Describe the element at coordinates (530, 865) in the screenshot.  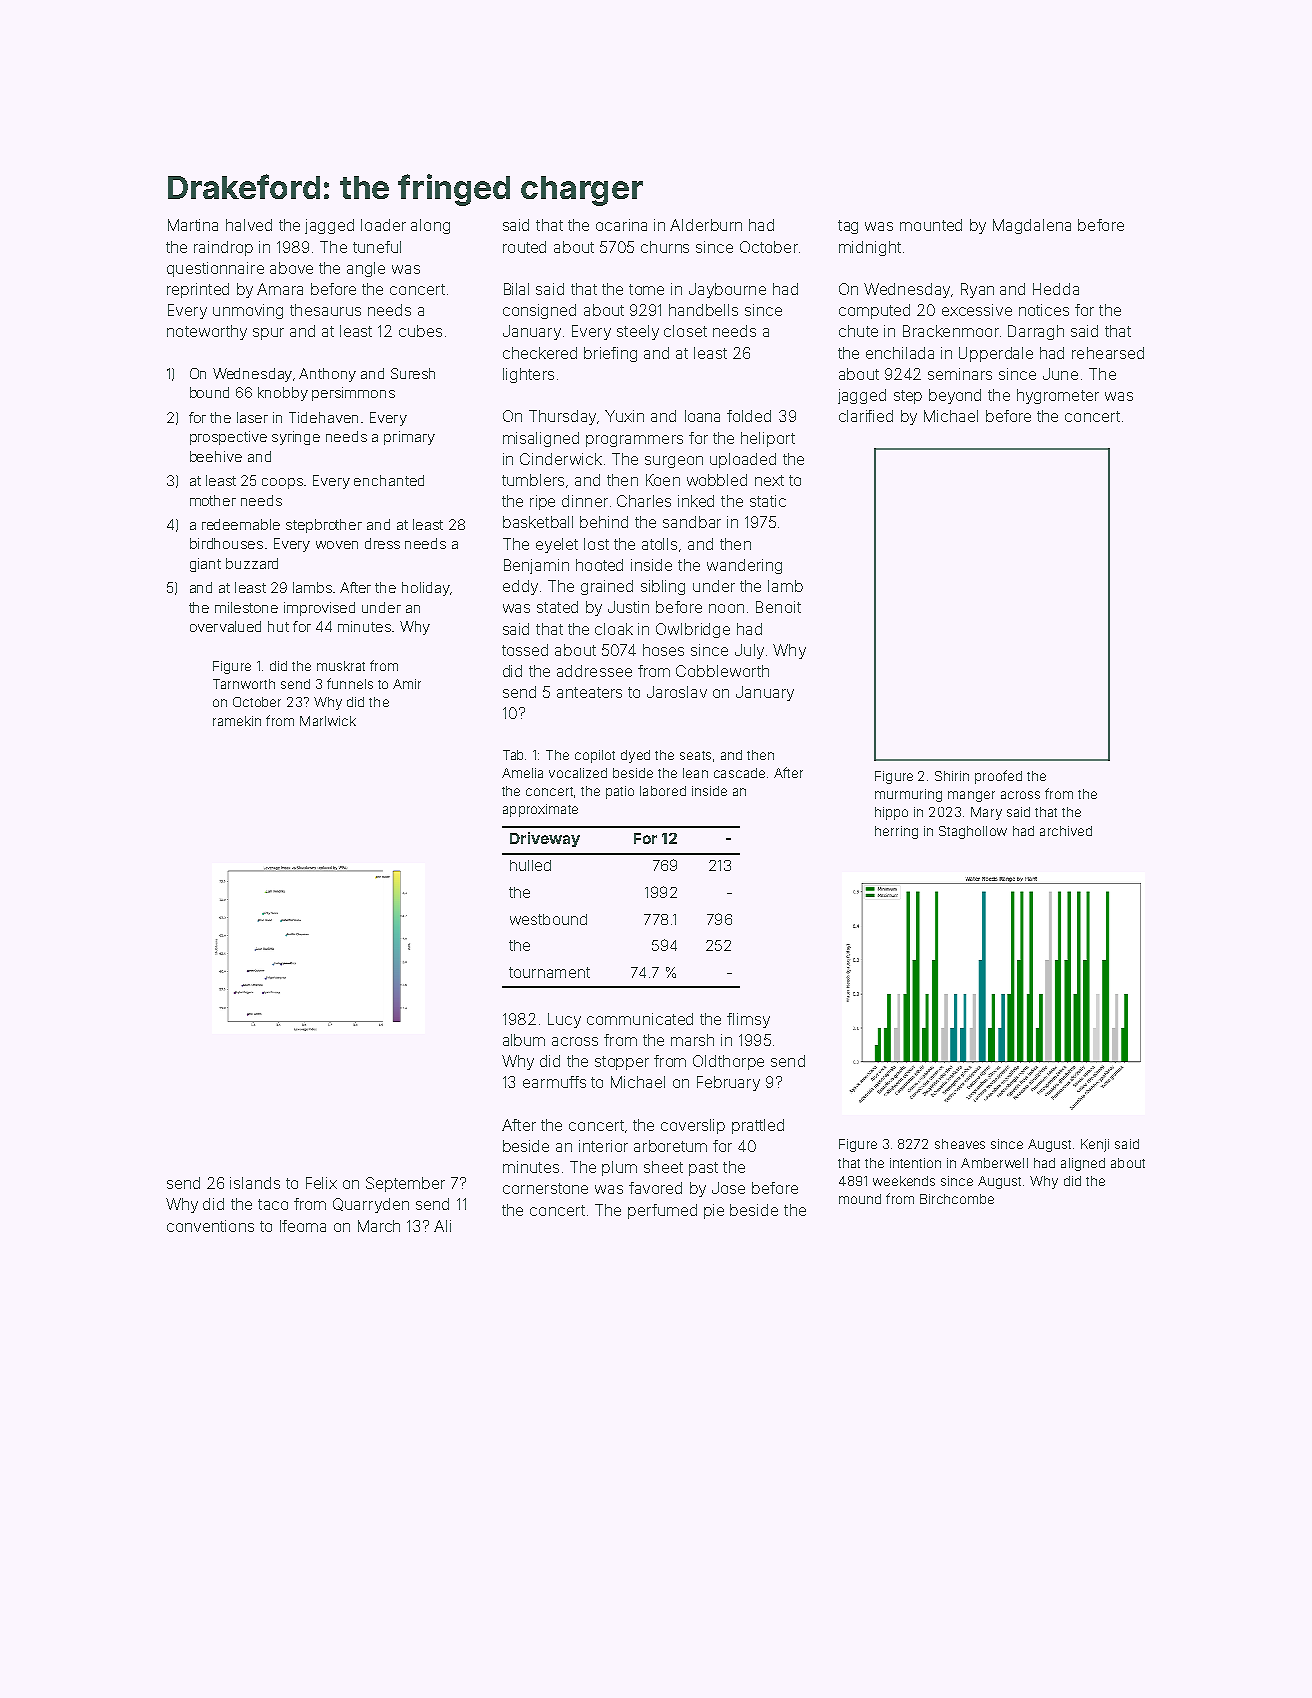
I see `hulled` at that location.
